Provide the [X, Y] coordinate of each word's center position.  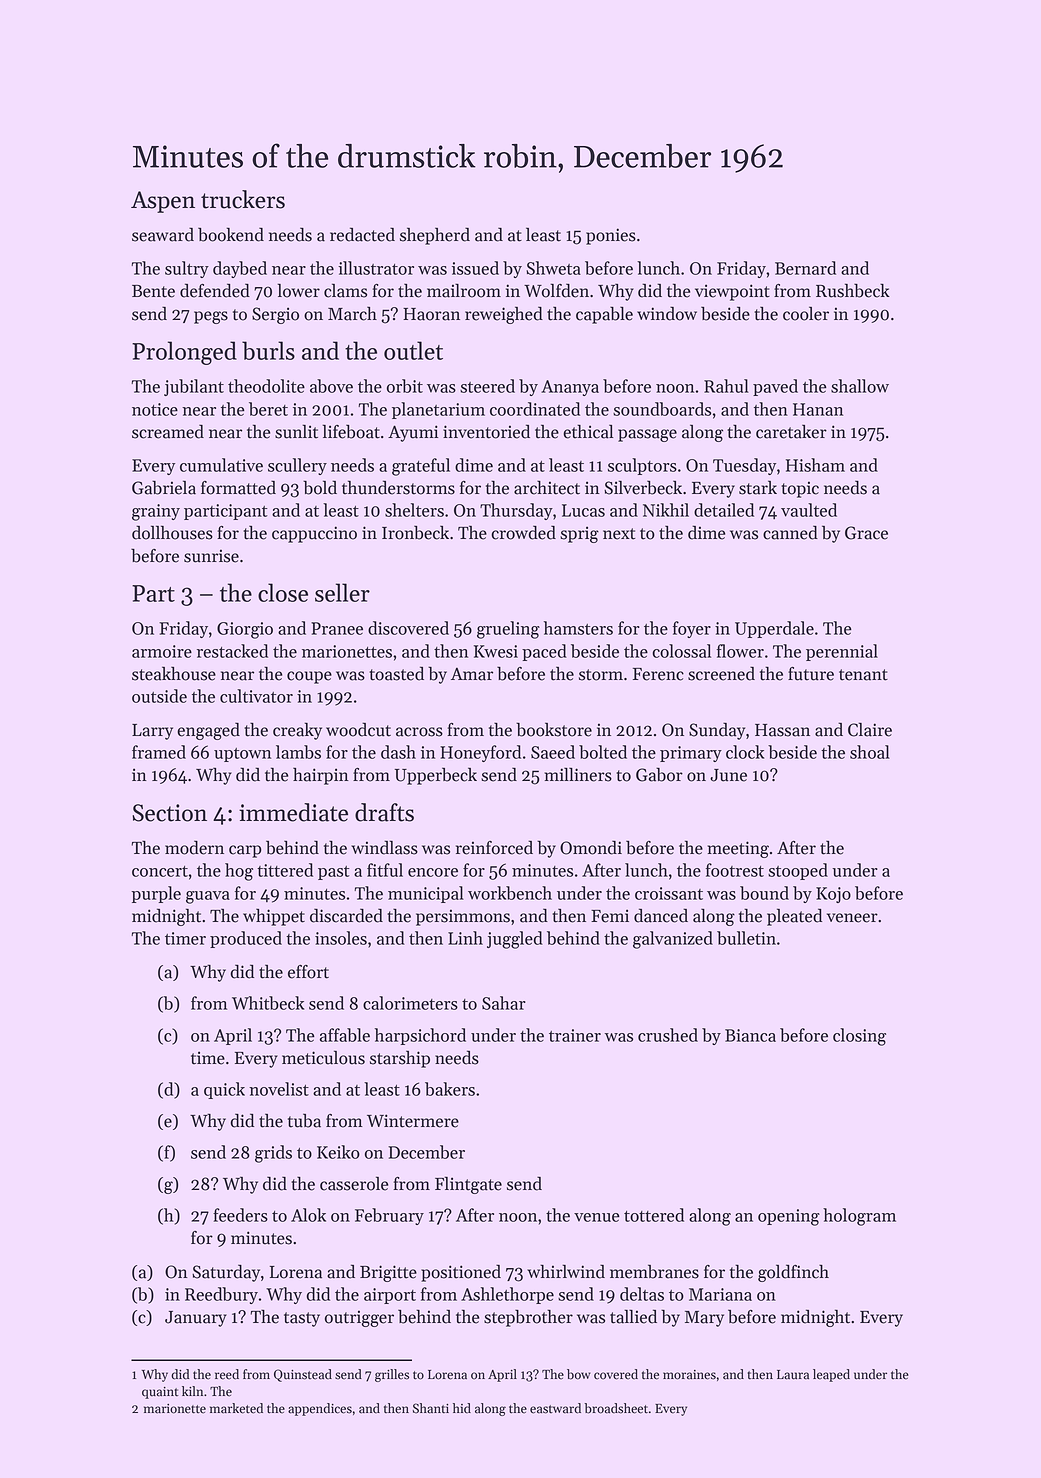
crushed [668, 1035]
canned [790, 532]
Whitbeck [268, 1003]
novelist [279, 1089]
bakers [450, 1089]
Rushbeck [853, 290]
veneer [852, 918]
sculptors [642, 466]
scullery [297, 466]
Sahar [504, 1003]
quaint [160, 1393]
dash [398, 752]
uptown [242, 755]
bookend [231, 234]
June [728, 775]
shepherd [435, 236]
